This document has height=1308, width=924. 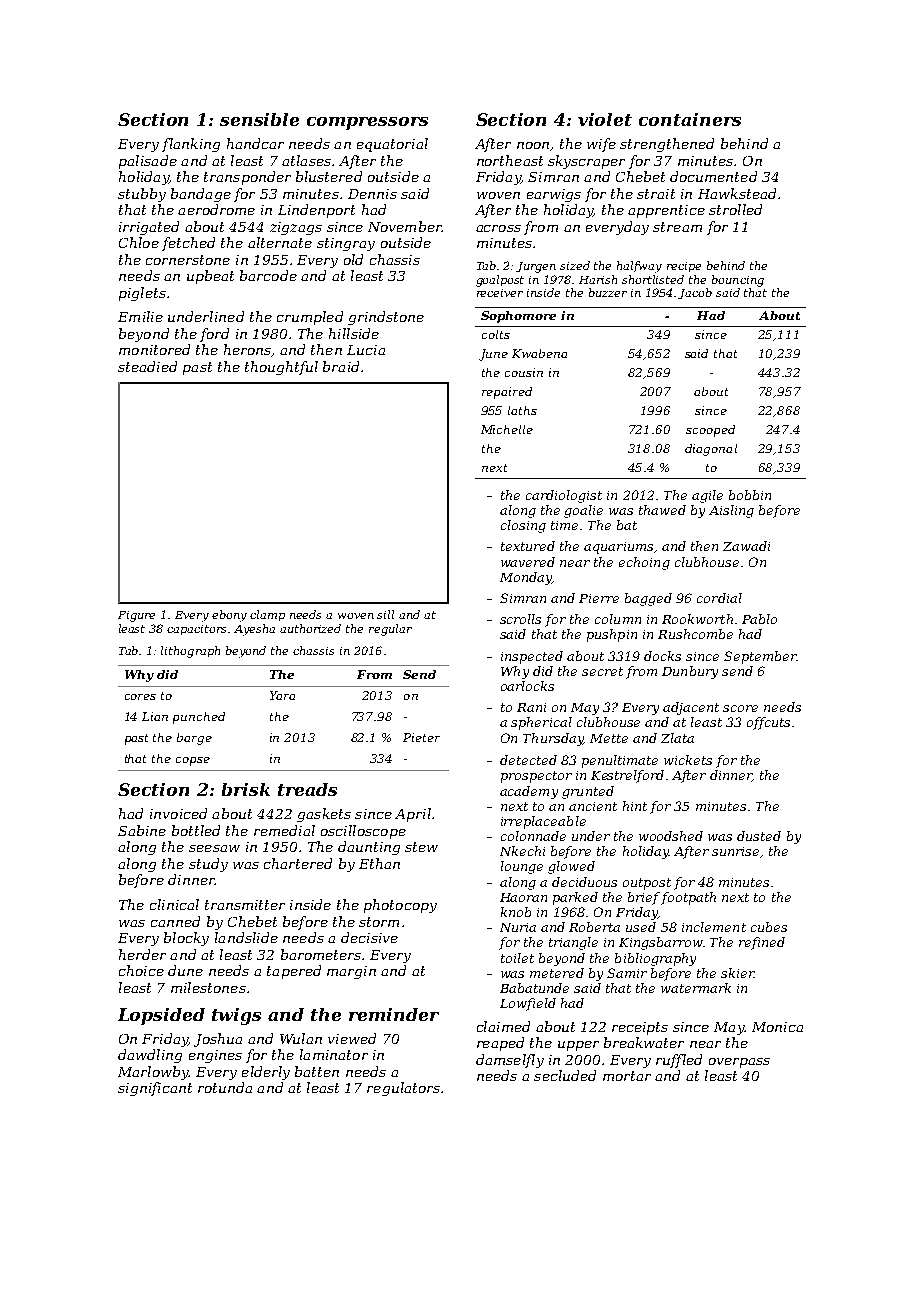 I want to click on margin, so click(x=351, y=972).
